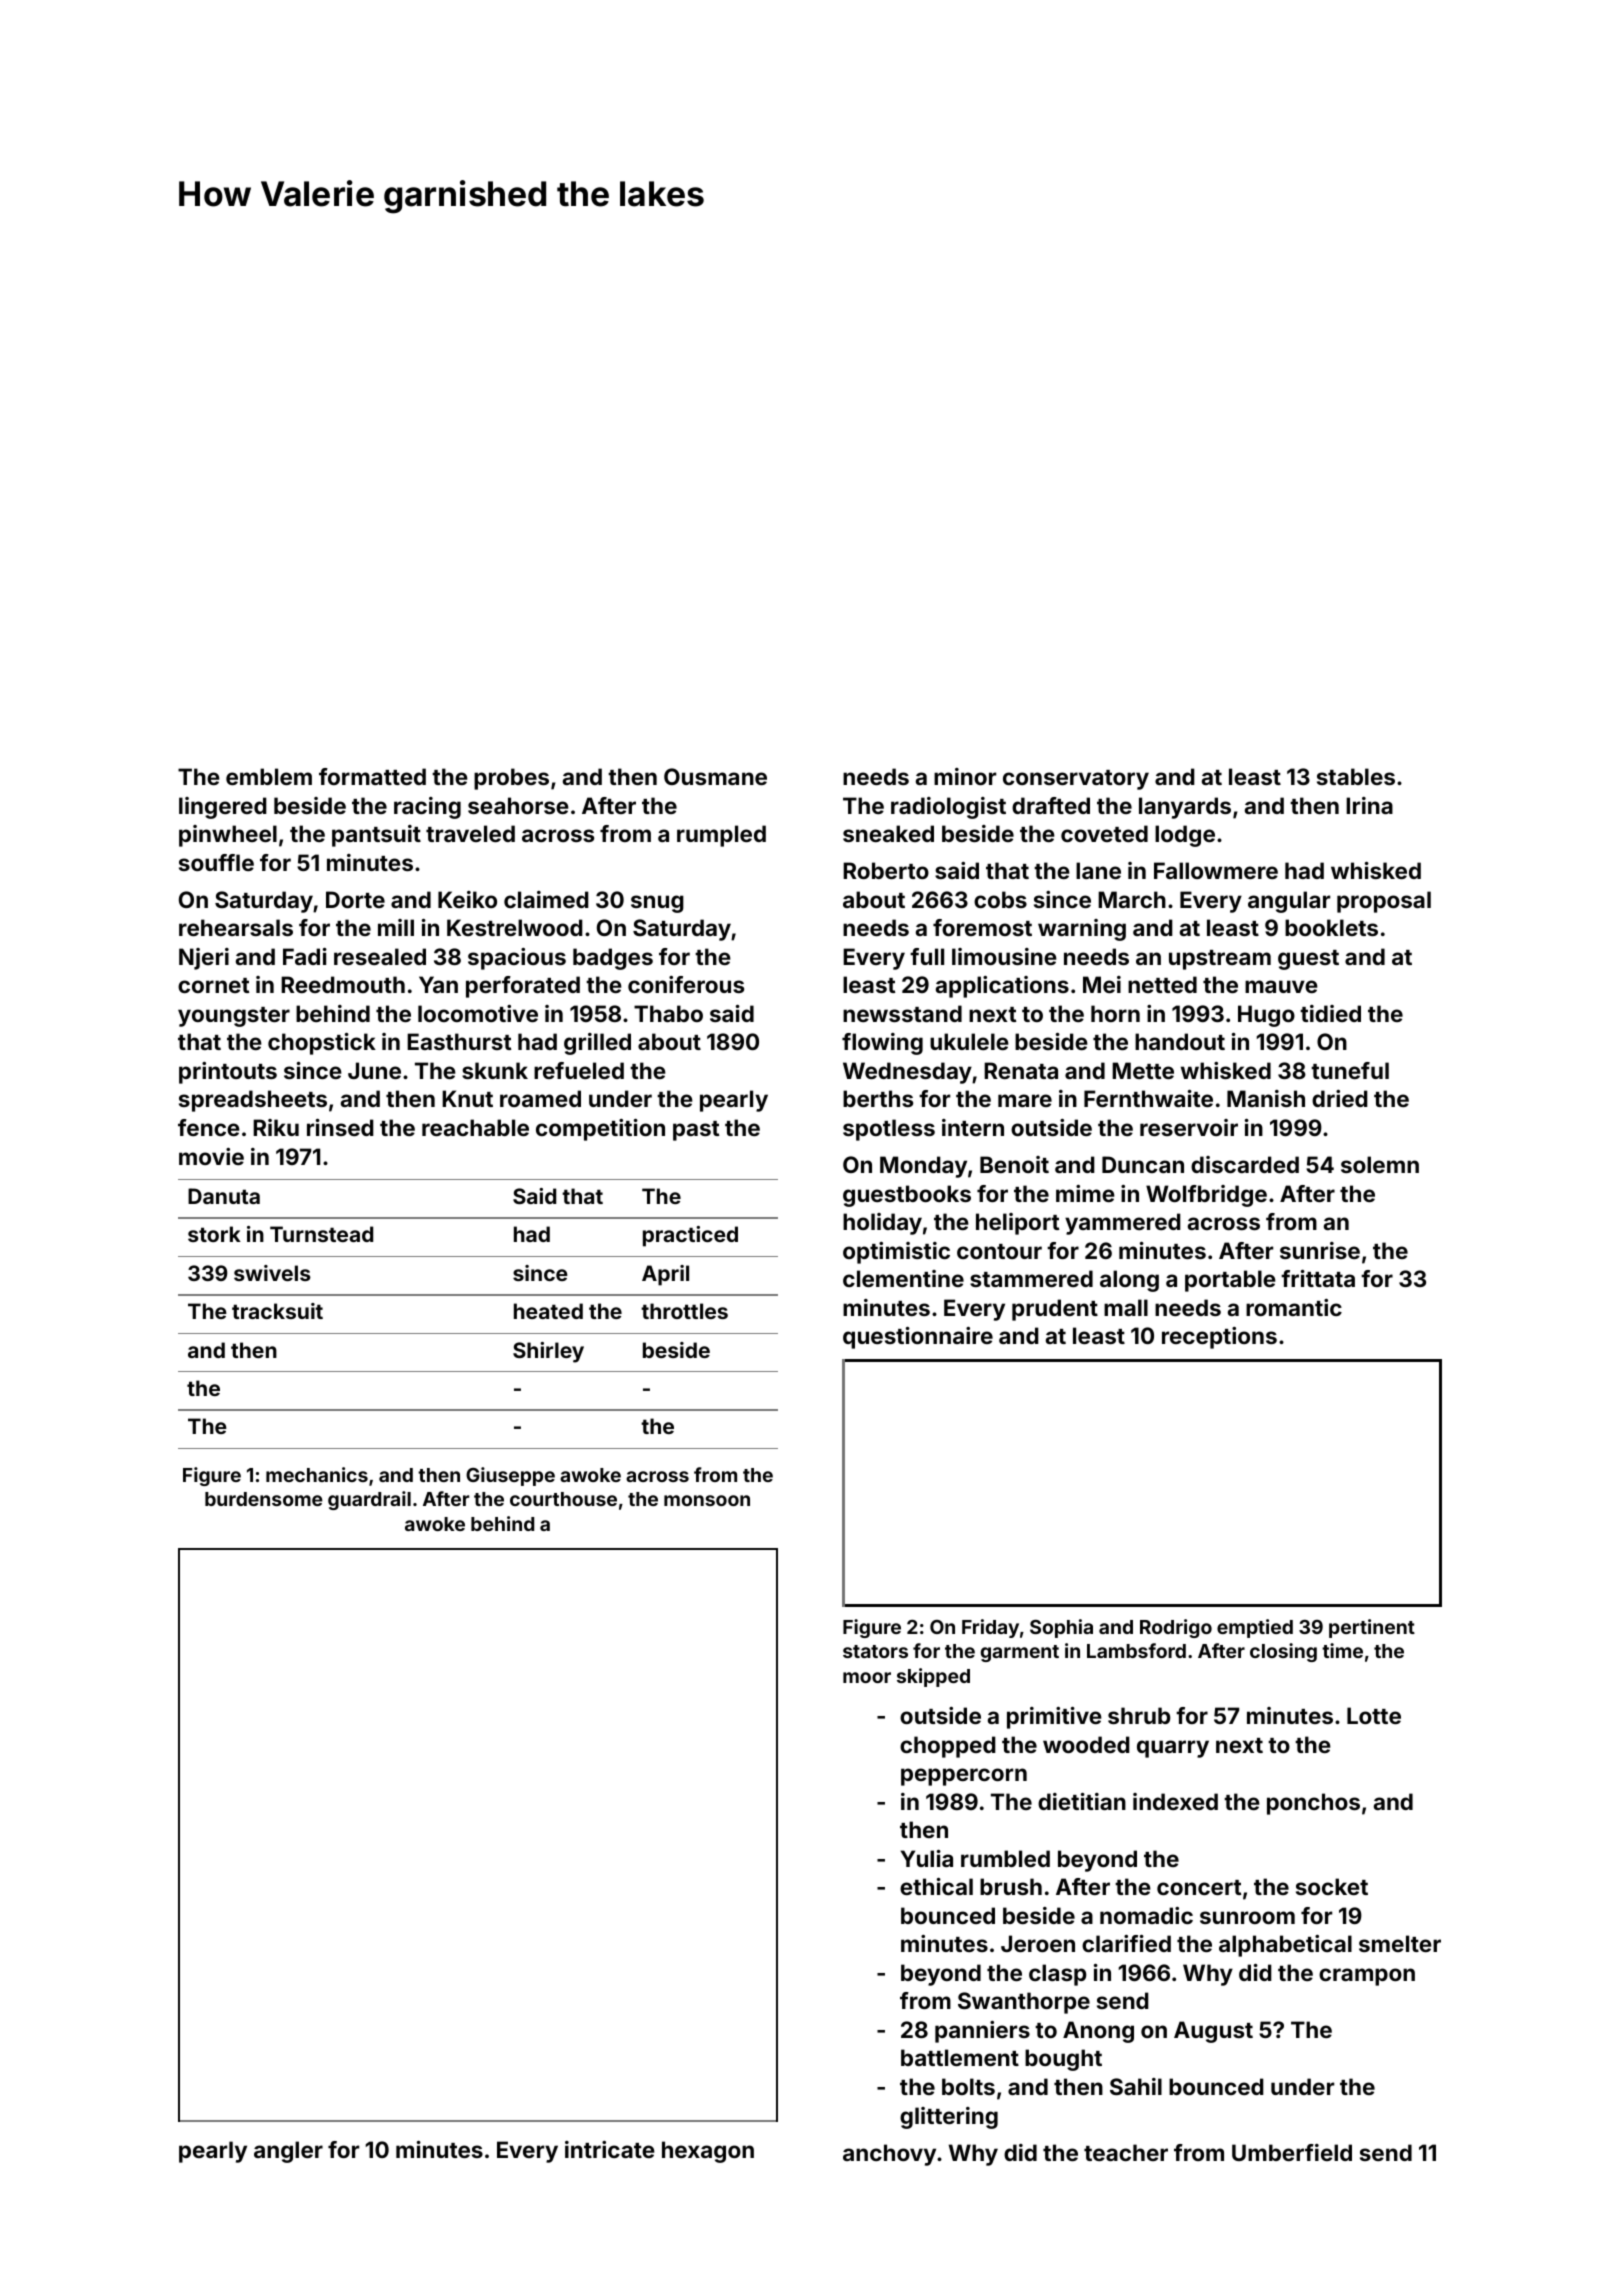  I want to click on newsstand, so click(902, 1013).
